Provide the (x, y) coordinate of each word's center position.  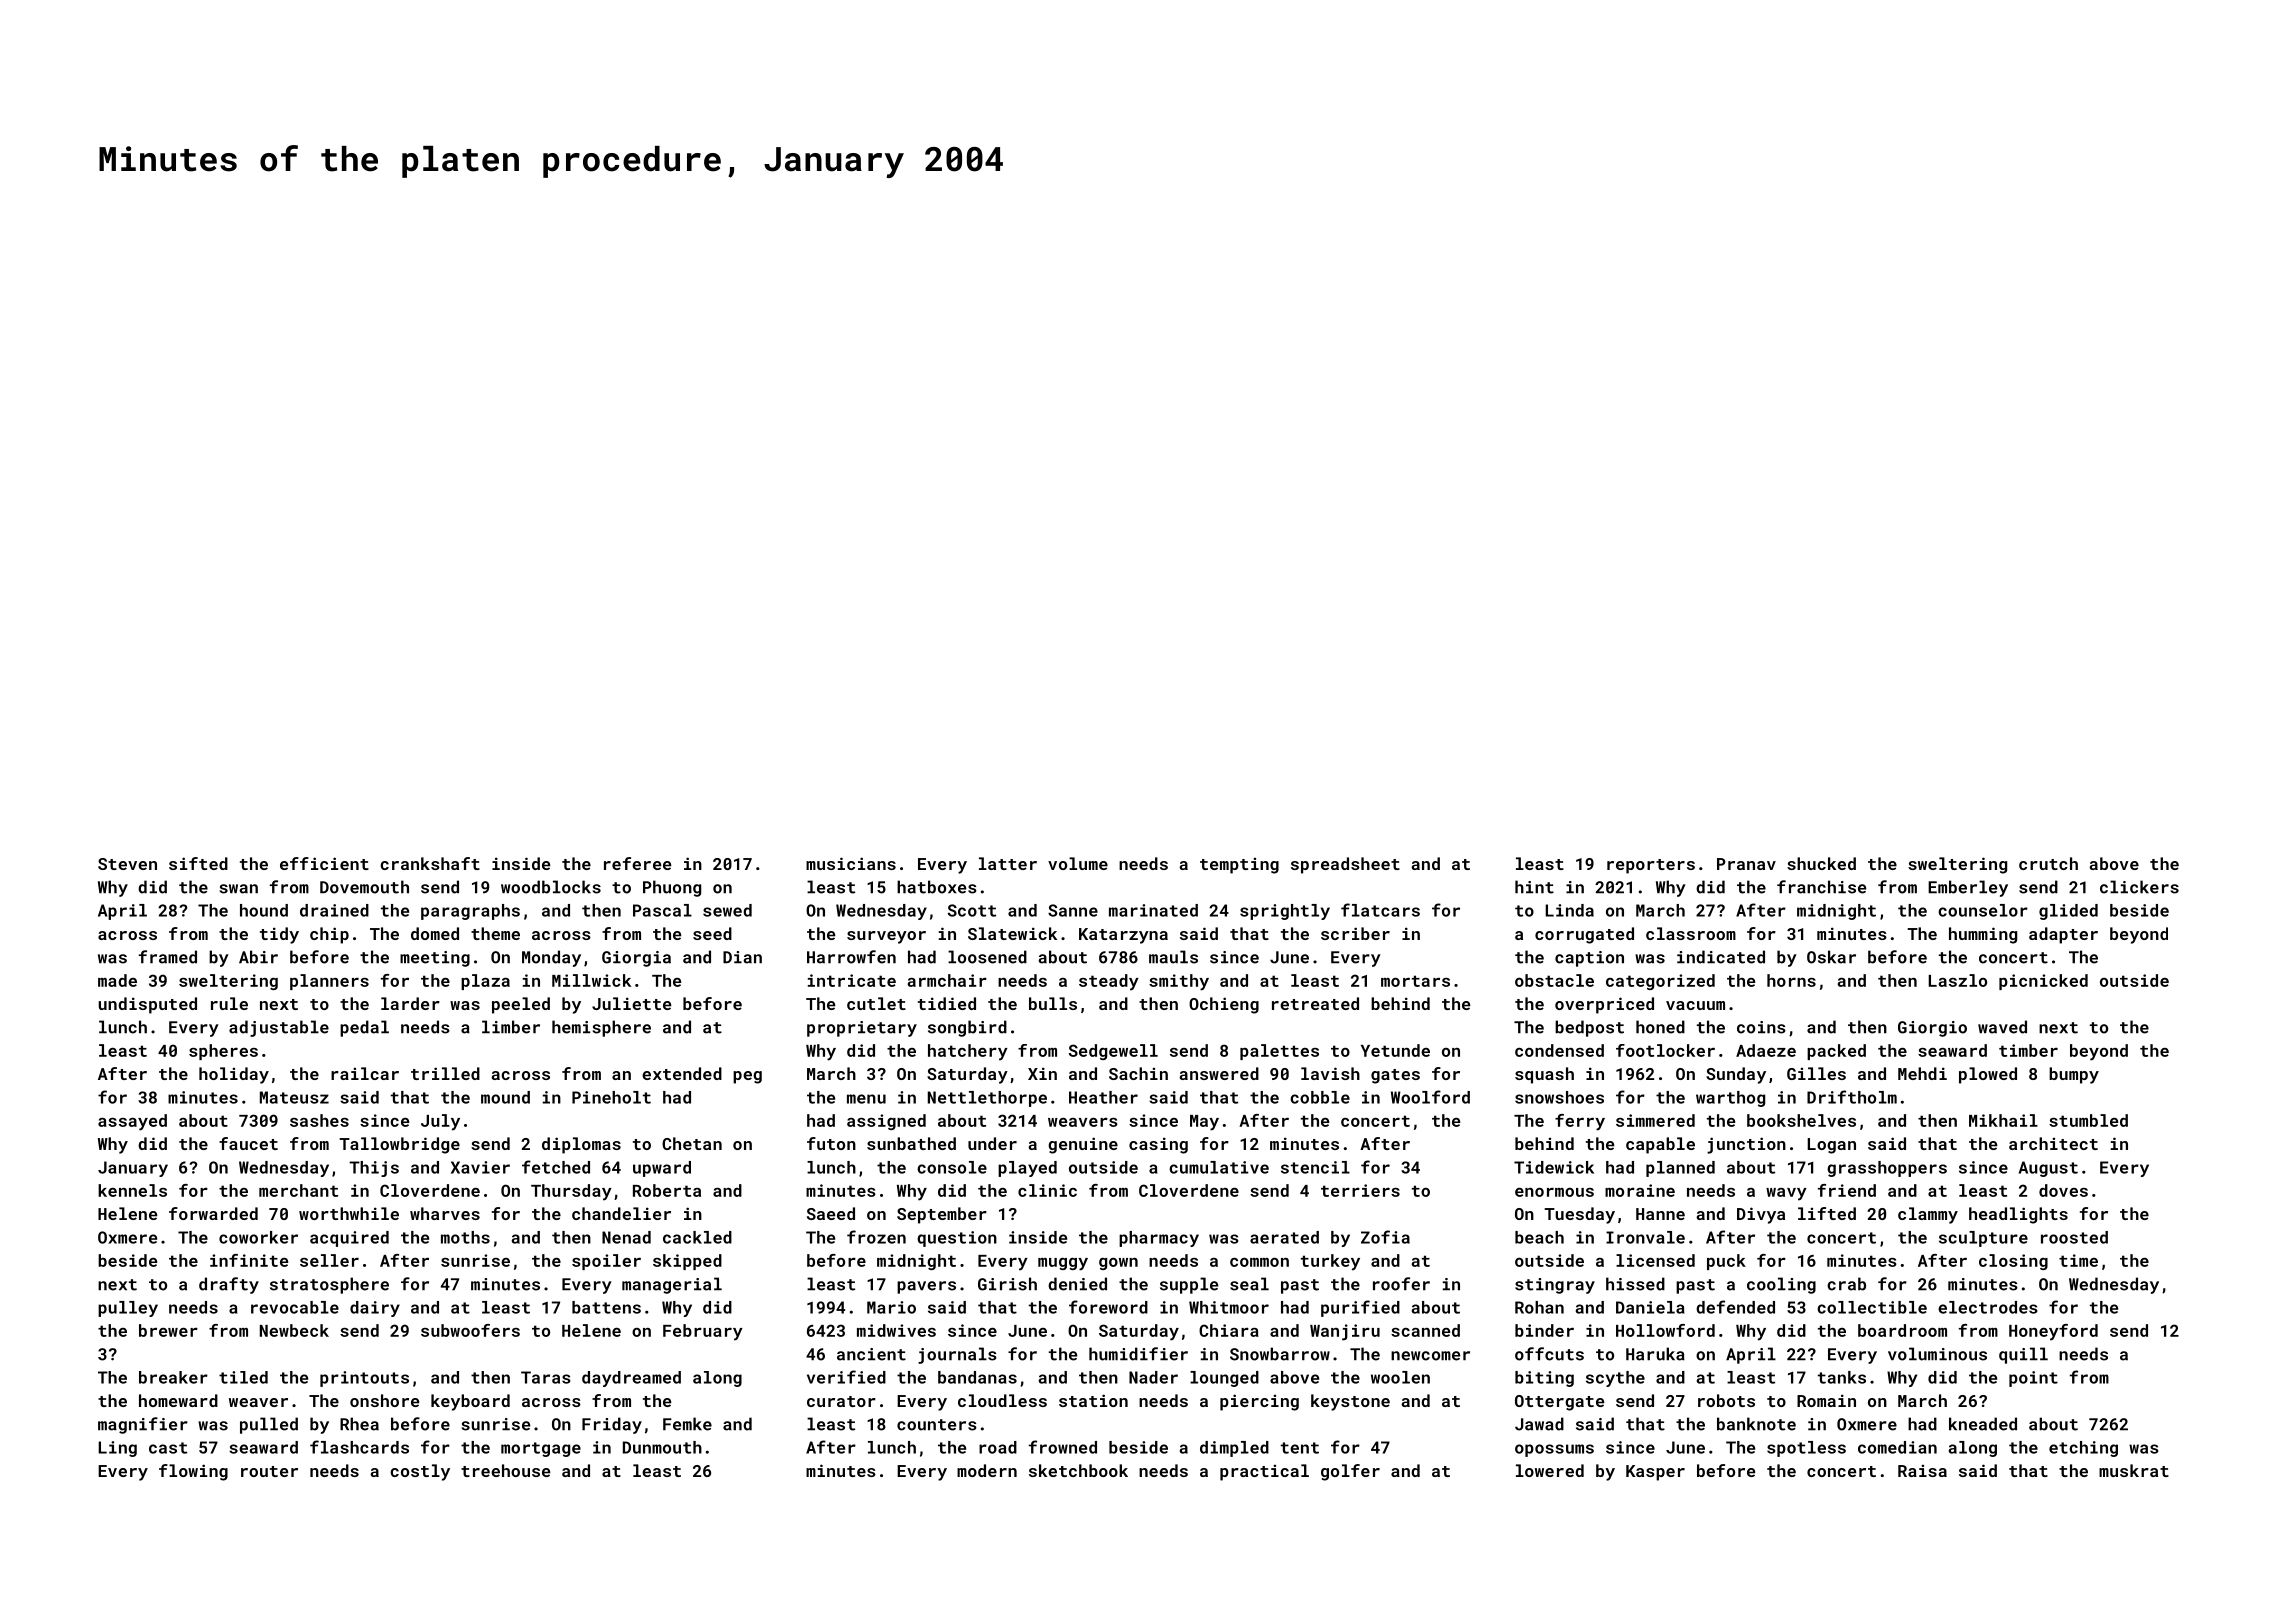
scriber (1355, 933)
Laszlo (1957, 980)
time (2078, 1260)
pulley (128, 1309)
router (269, 1471)
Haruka (1655, 1354)
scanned (1425, 1330)
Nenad (626, 1237)
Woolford (1430, 1097)
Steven (127, 864)
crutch (2048, 863)
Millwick (591, 980)
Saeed (831, 1213)
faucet (248, 1143)
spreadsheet (1345, 865)
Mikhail (2003, 1120)
